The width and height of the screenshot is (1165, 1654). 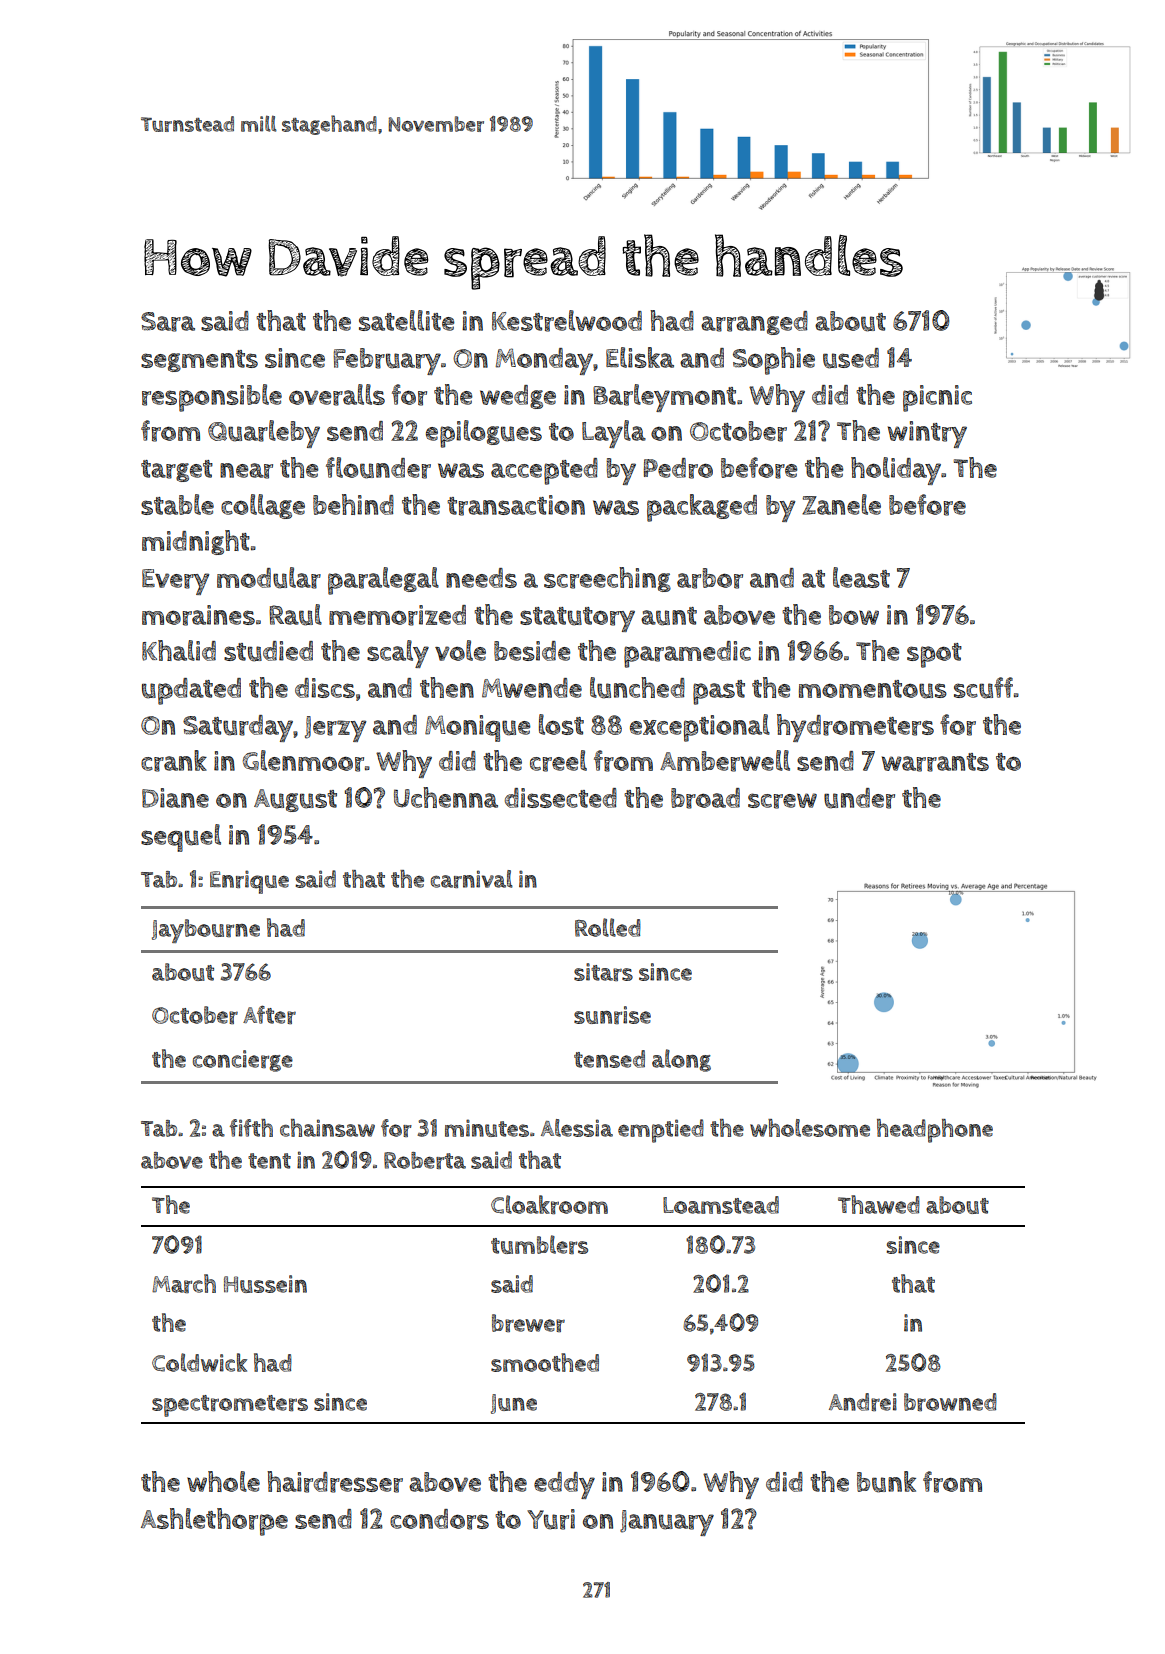 What do you see at coordinates (243, 1061) in the screenshot?
I see `concierge` at bounding box center [243, 1061].
